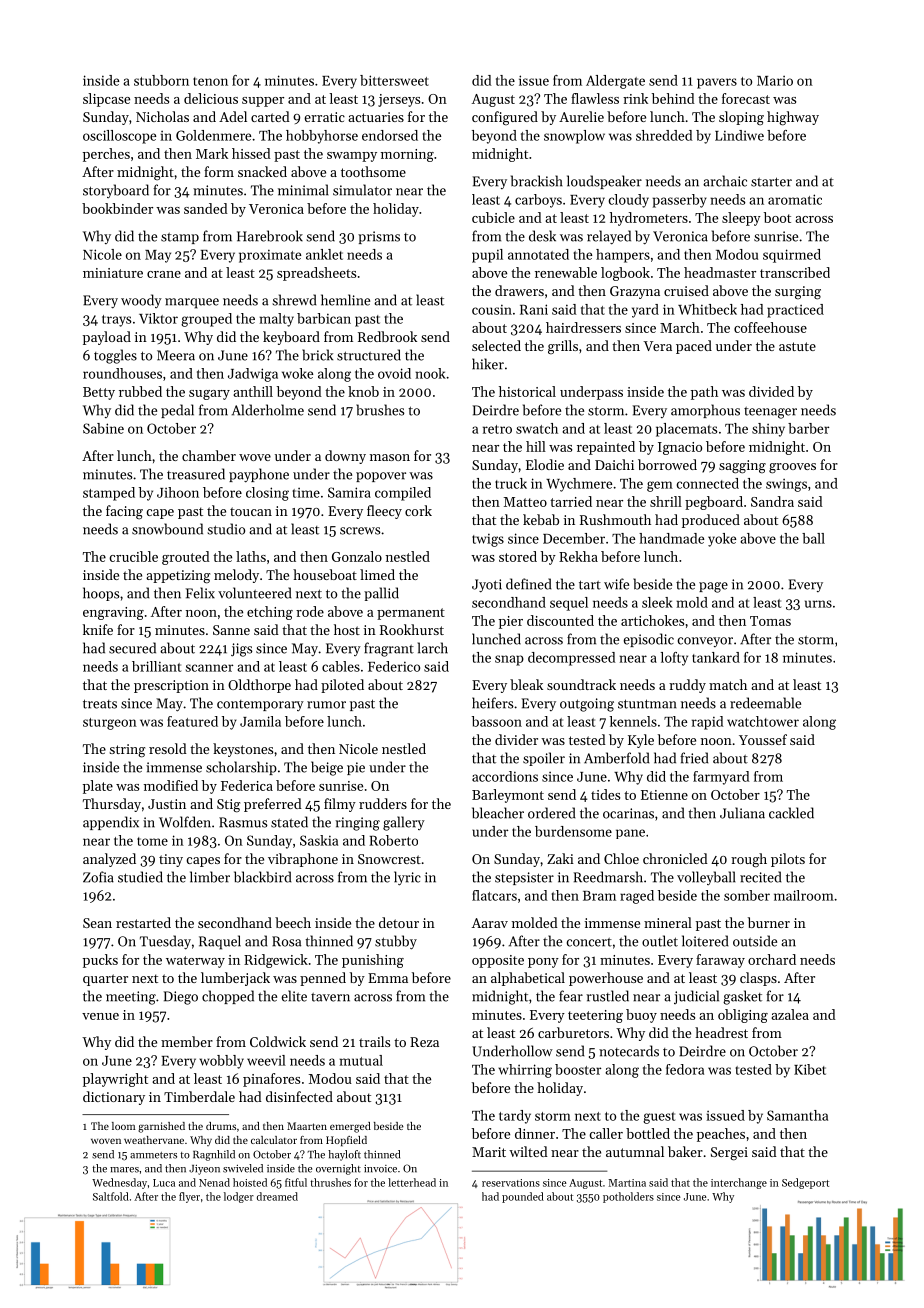 Image resolution: width=924 pixels, height=1308 pixels. Describe the element at coordinates (387, 336) in the screenshot. I see `Redbrook` at that location.
